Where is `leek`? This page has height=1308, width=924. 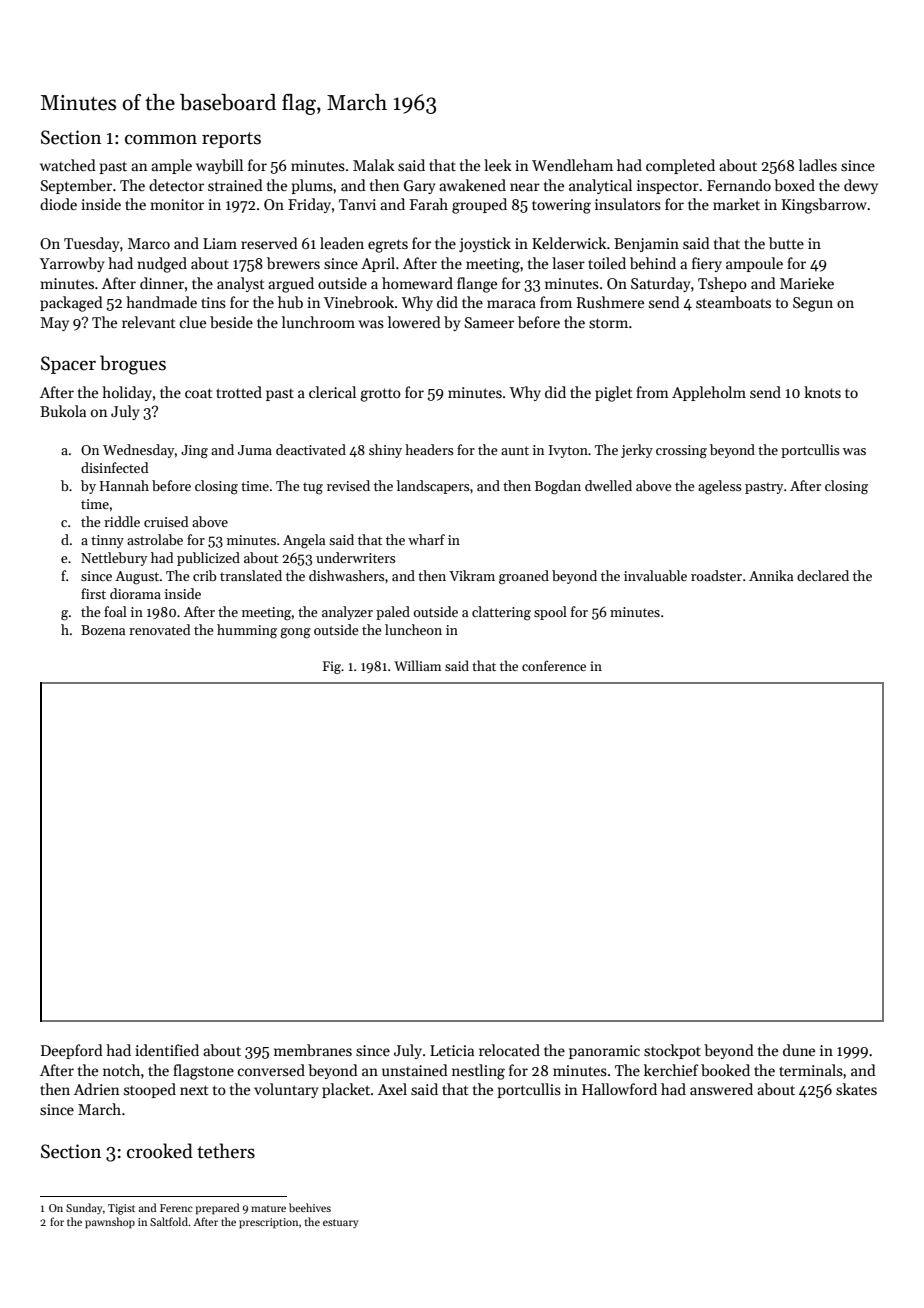
leek is located at coordinates (498, 165).
